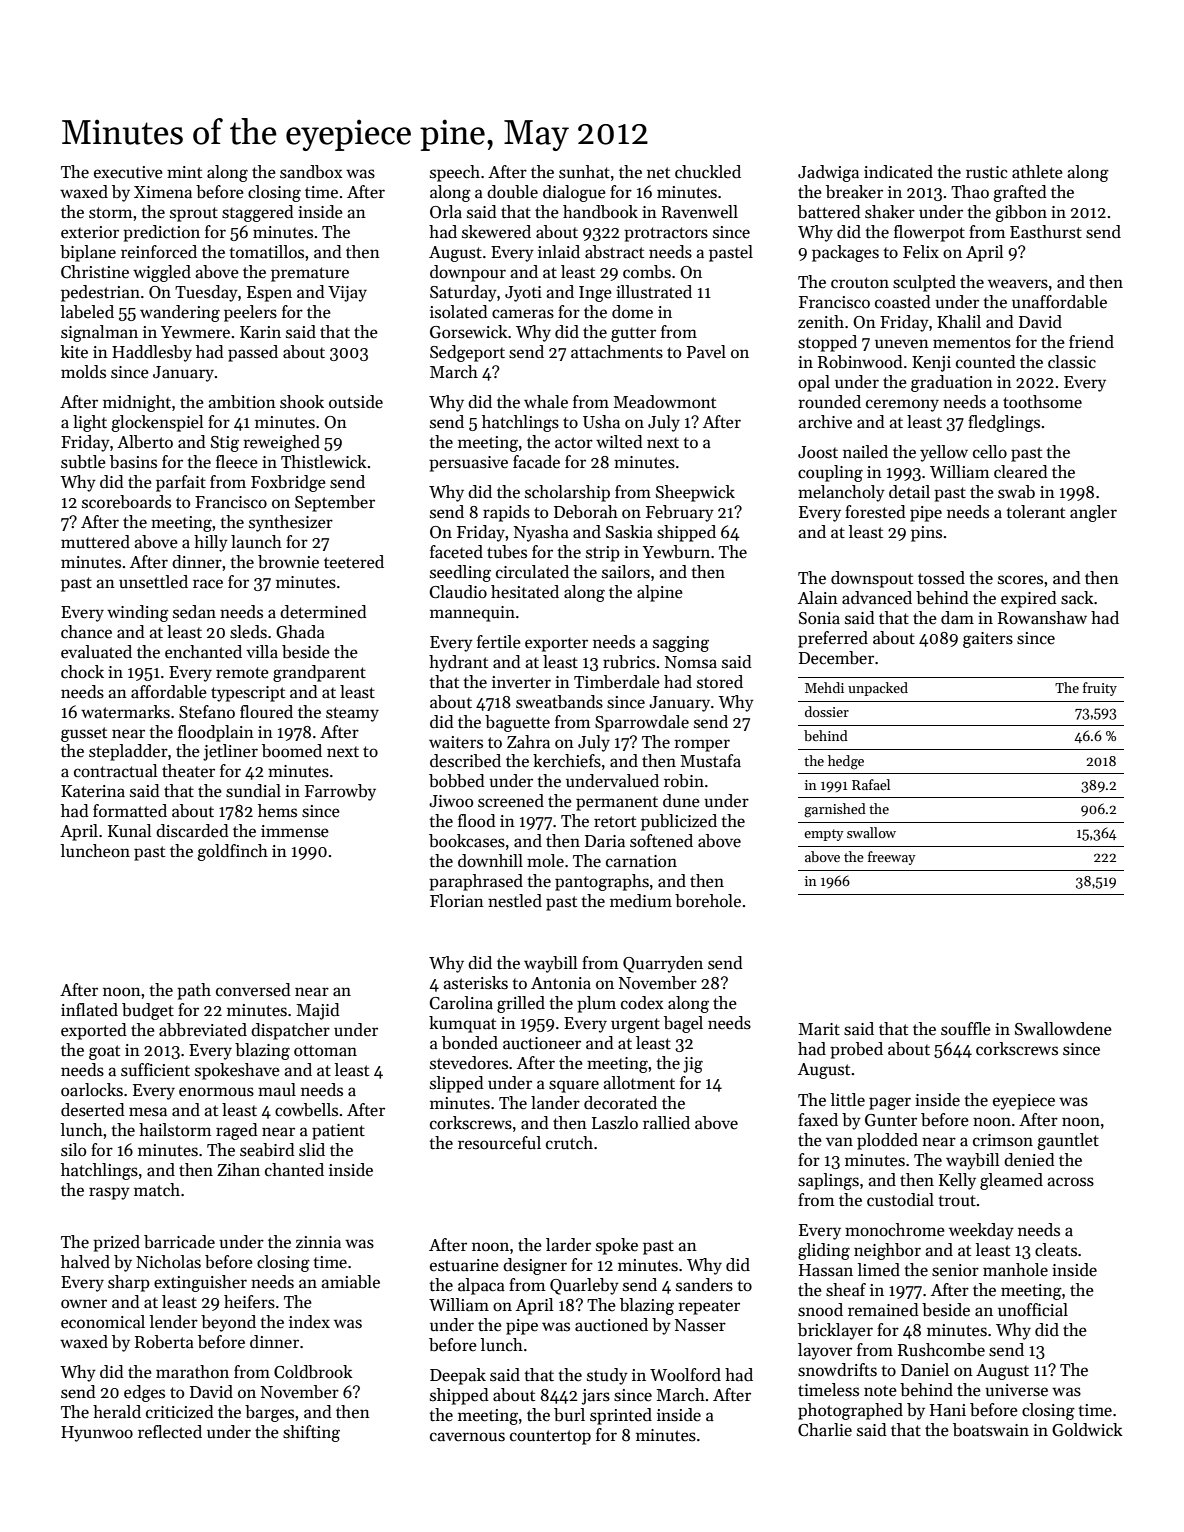 The image size is (1184, 1532). I want to click on sprout, so click(194, 214).
